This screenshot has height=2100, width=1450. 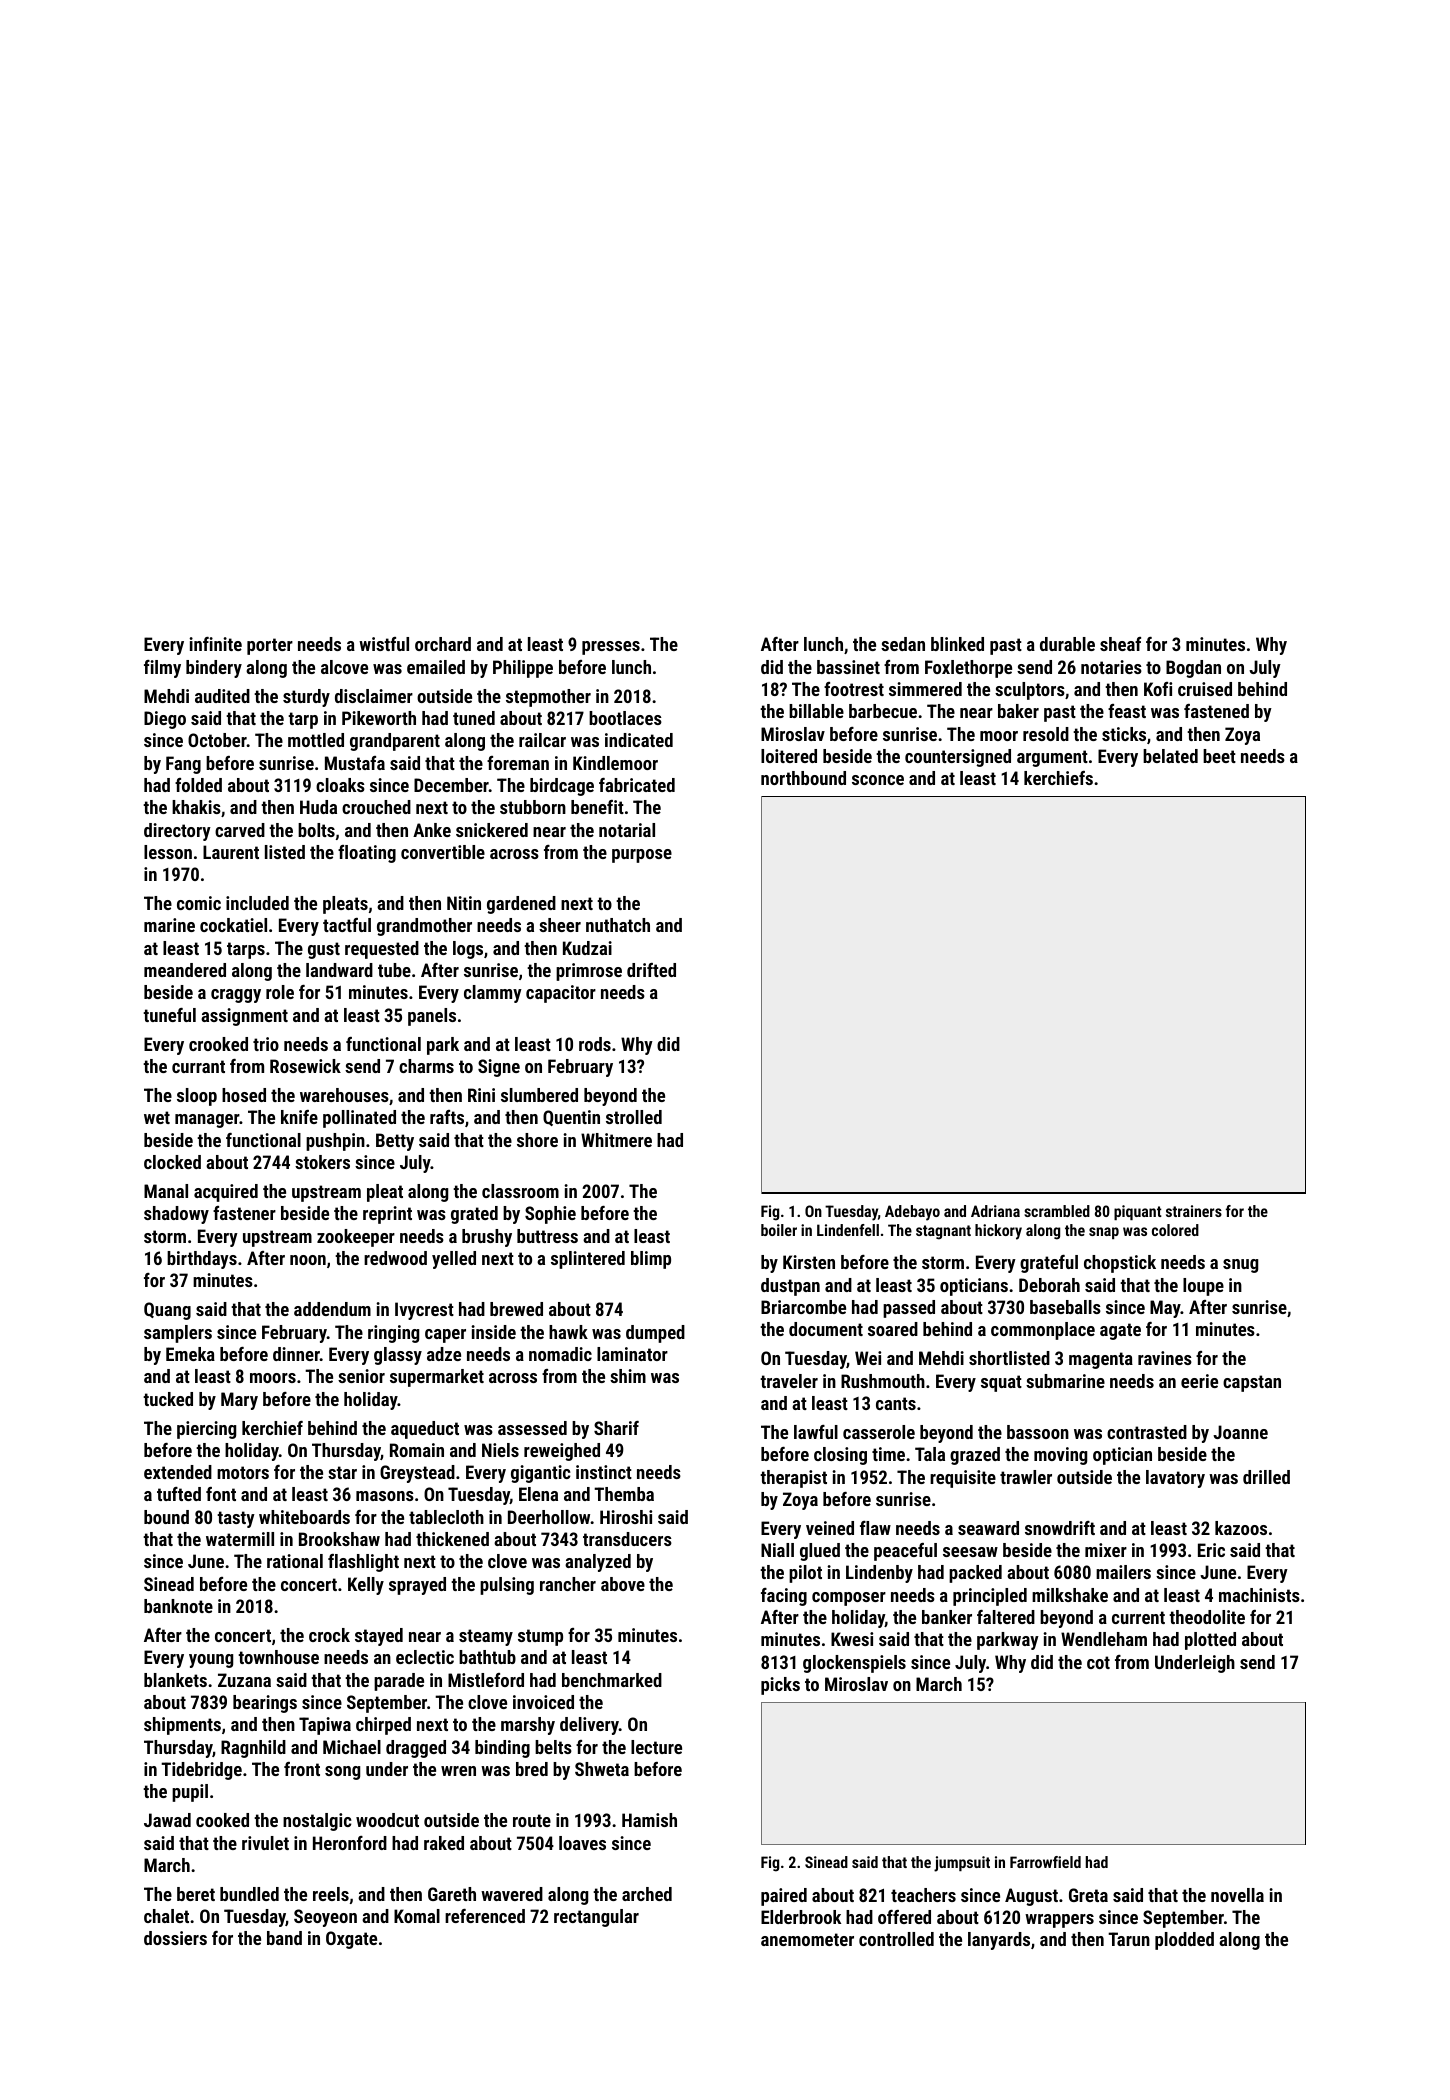 I want to click on faltered, so click(x=1006, y=1617).
